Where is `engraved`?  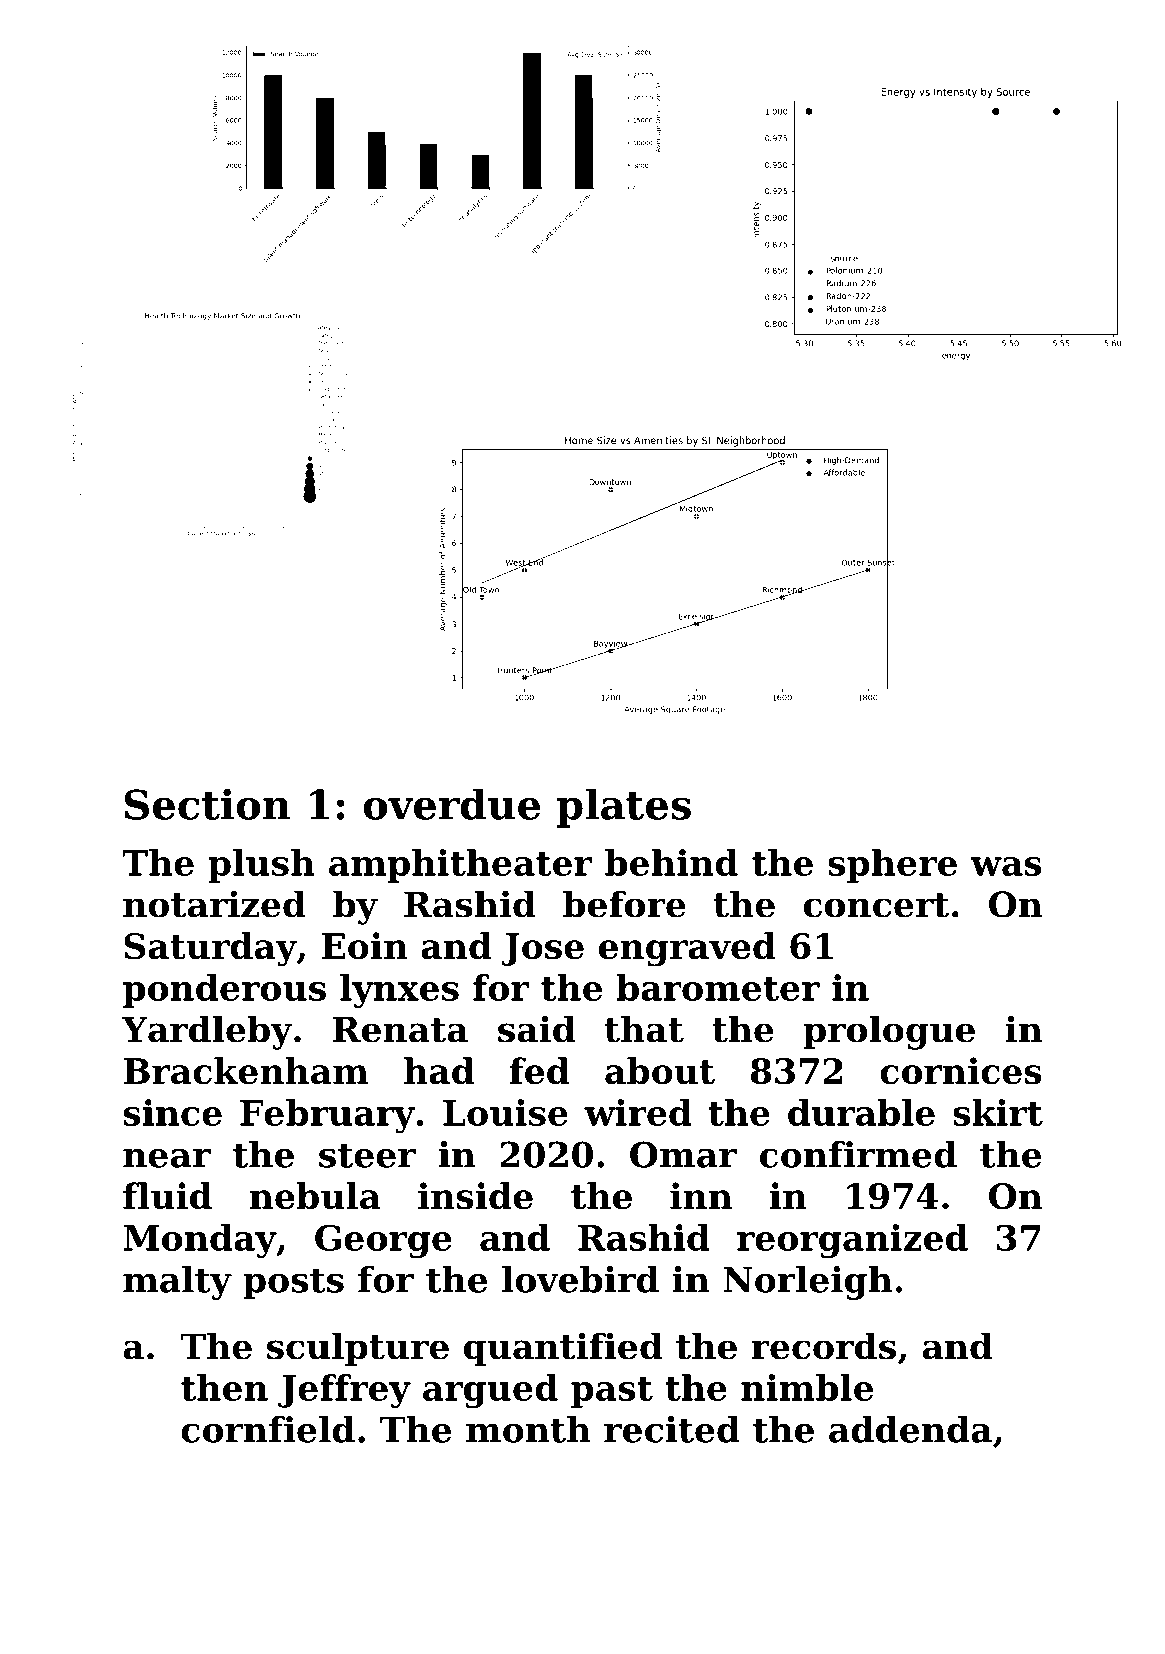 engraved is located at coordinates (687, 949).
